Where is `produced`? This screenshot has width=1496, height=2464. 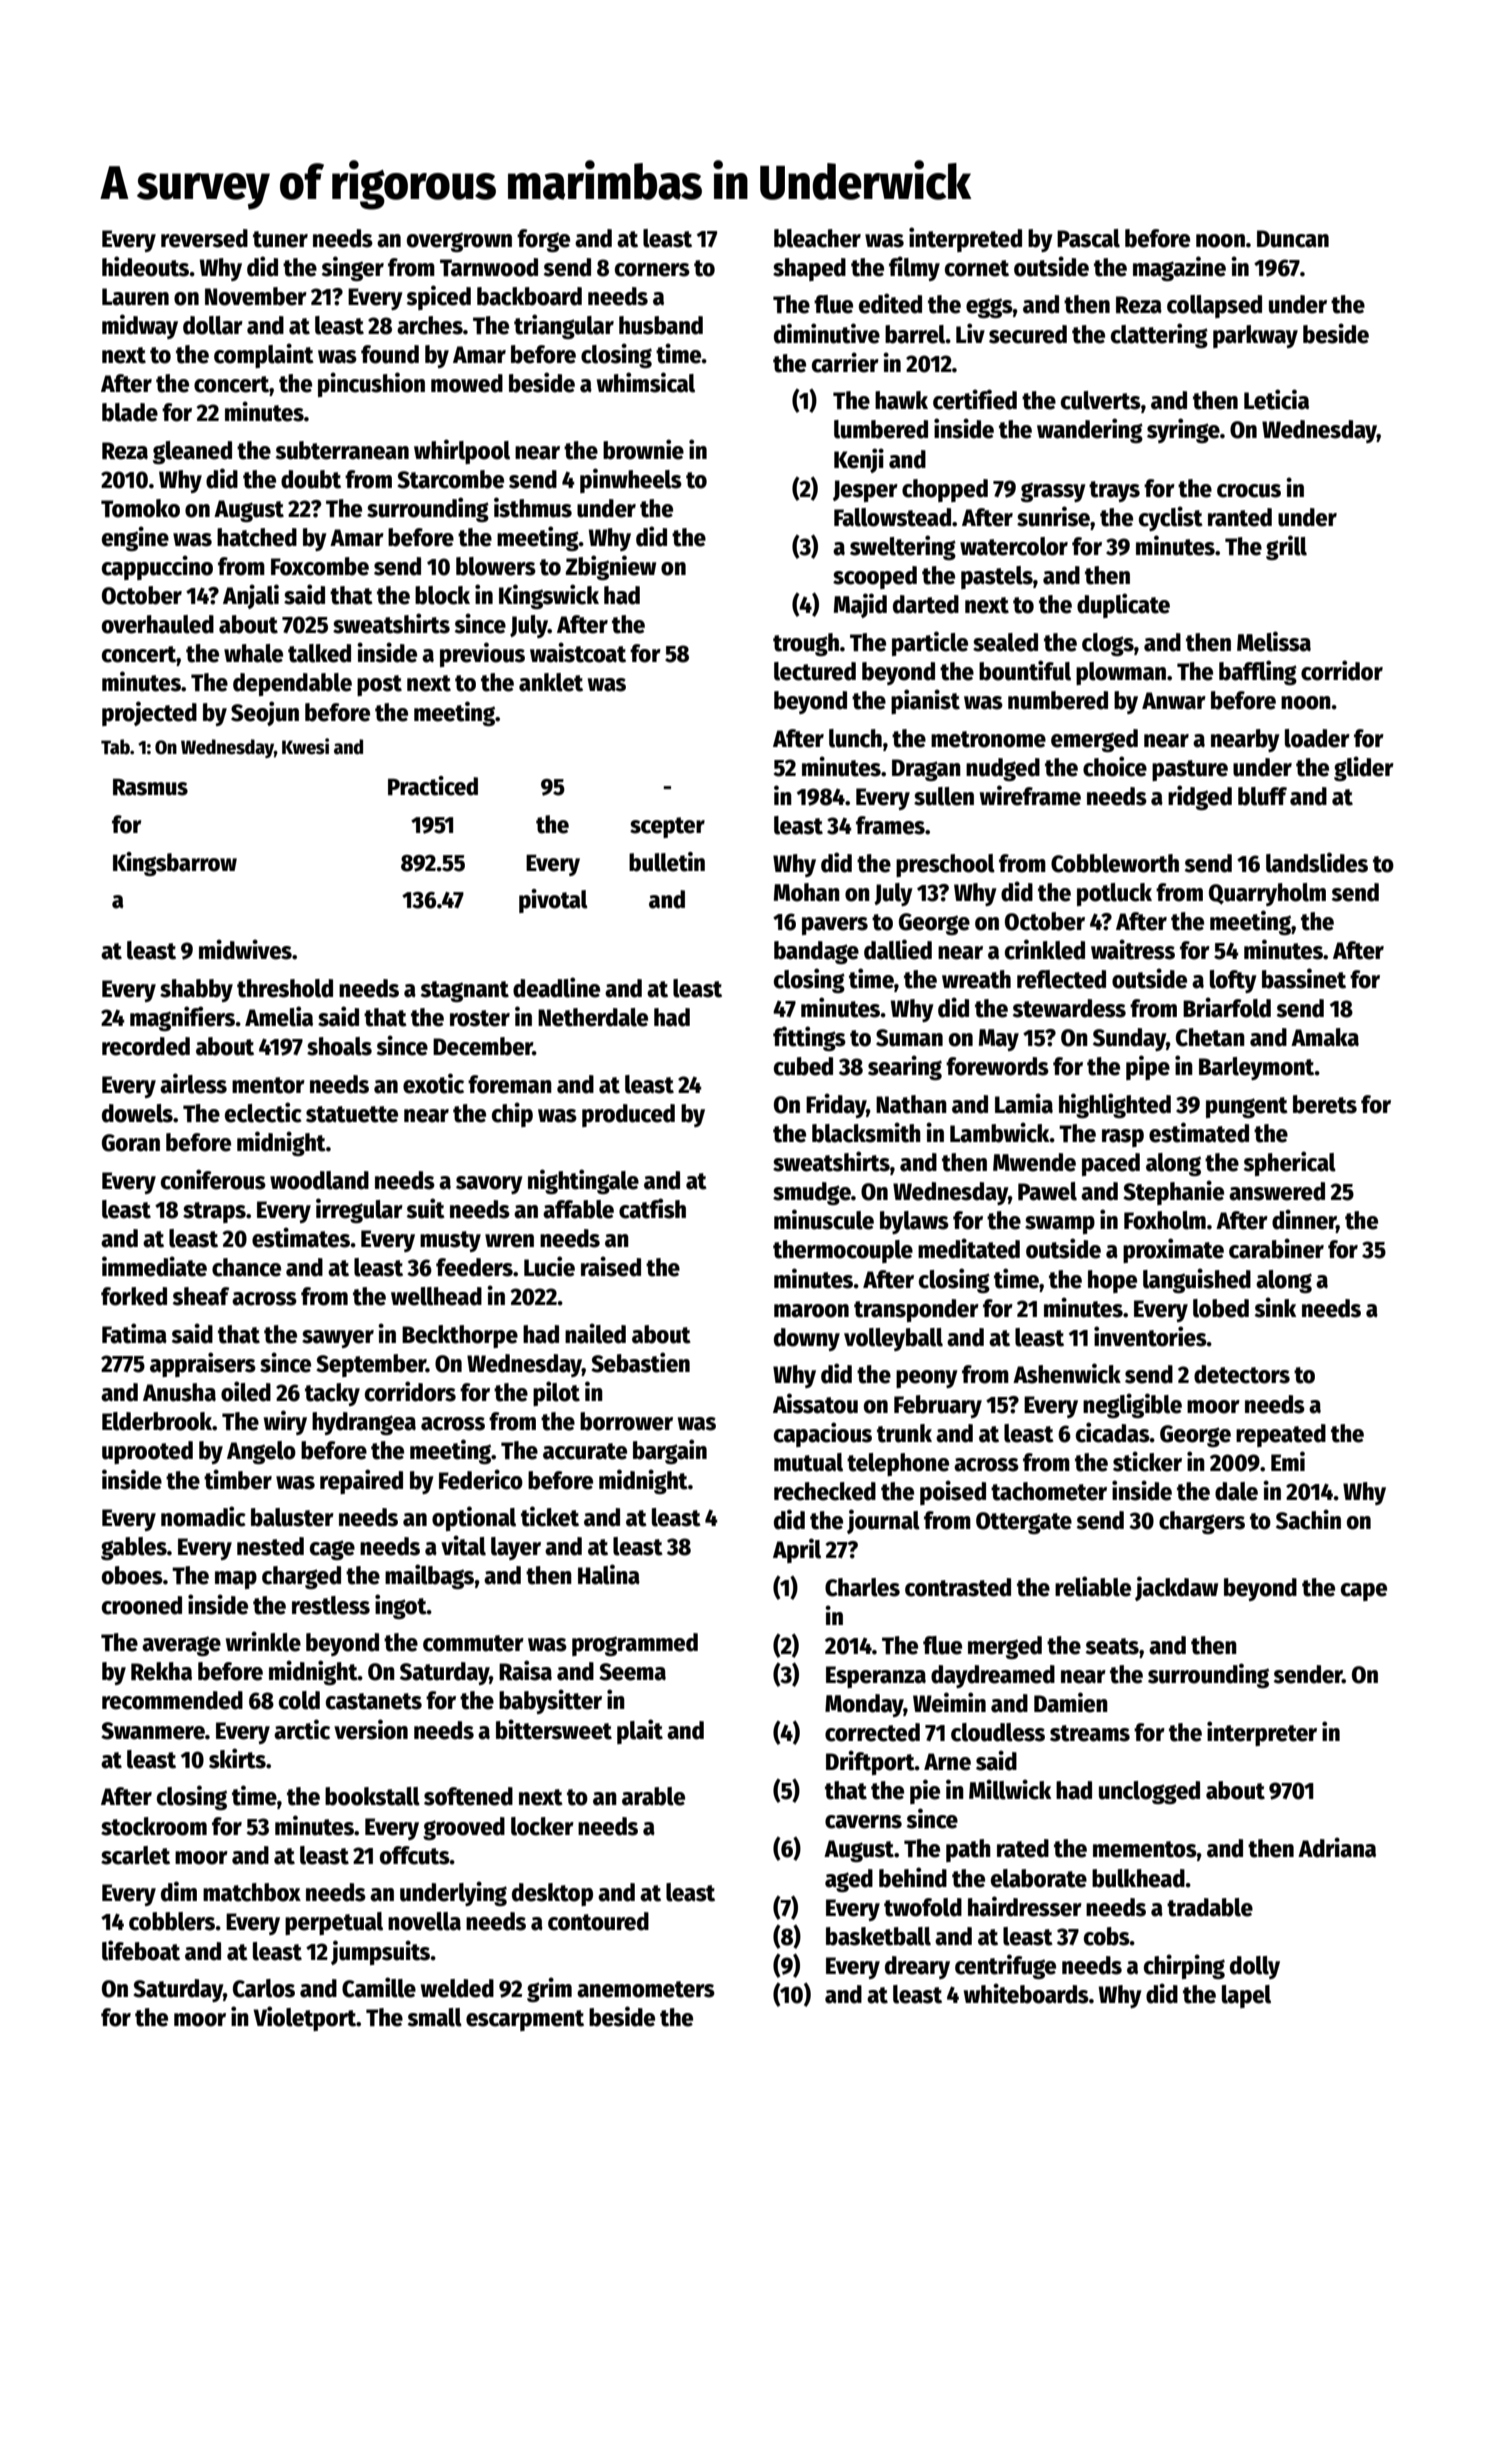
produced is located at coordinates (628, 1115).
